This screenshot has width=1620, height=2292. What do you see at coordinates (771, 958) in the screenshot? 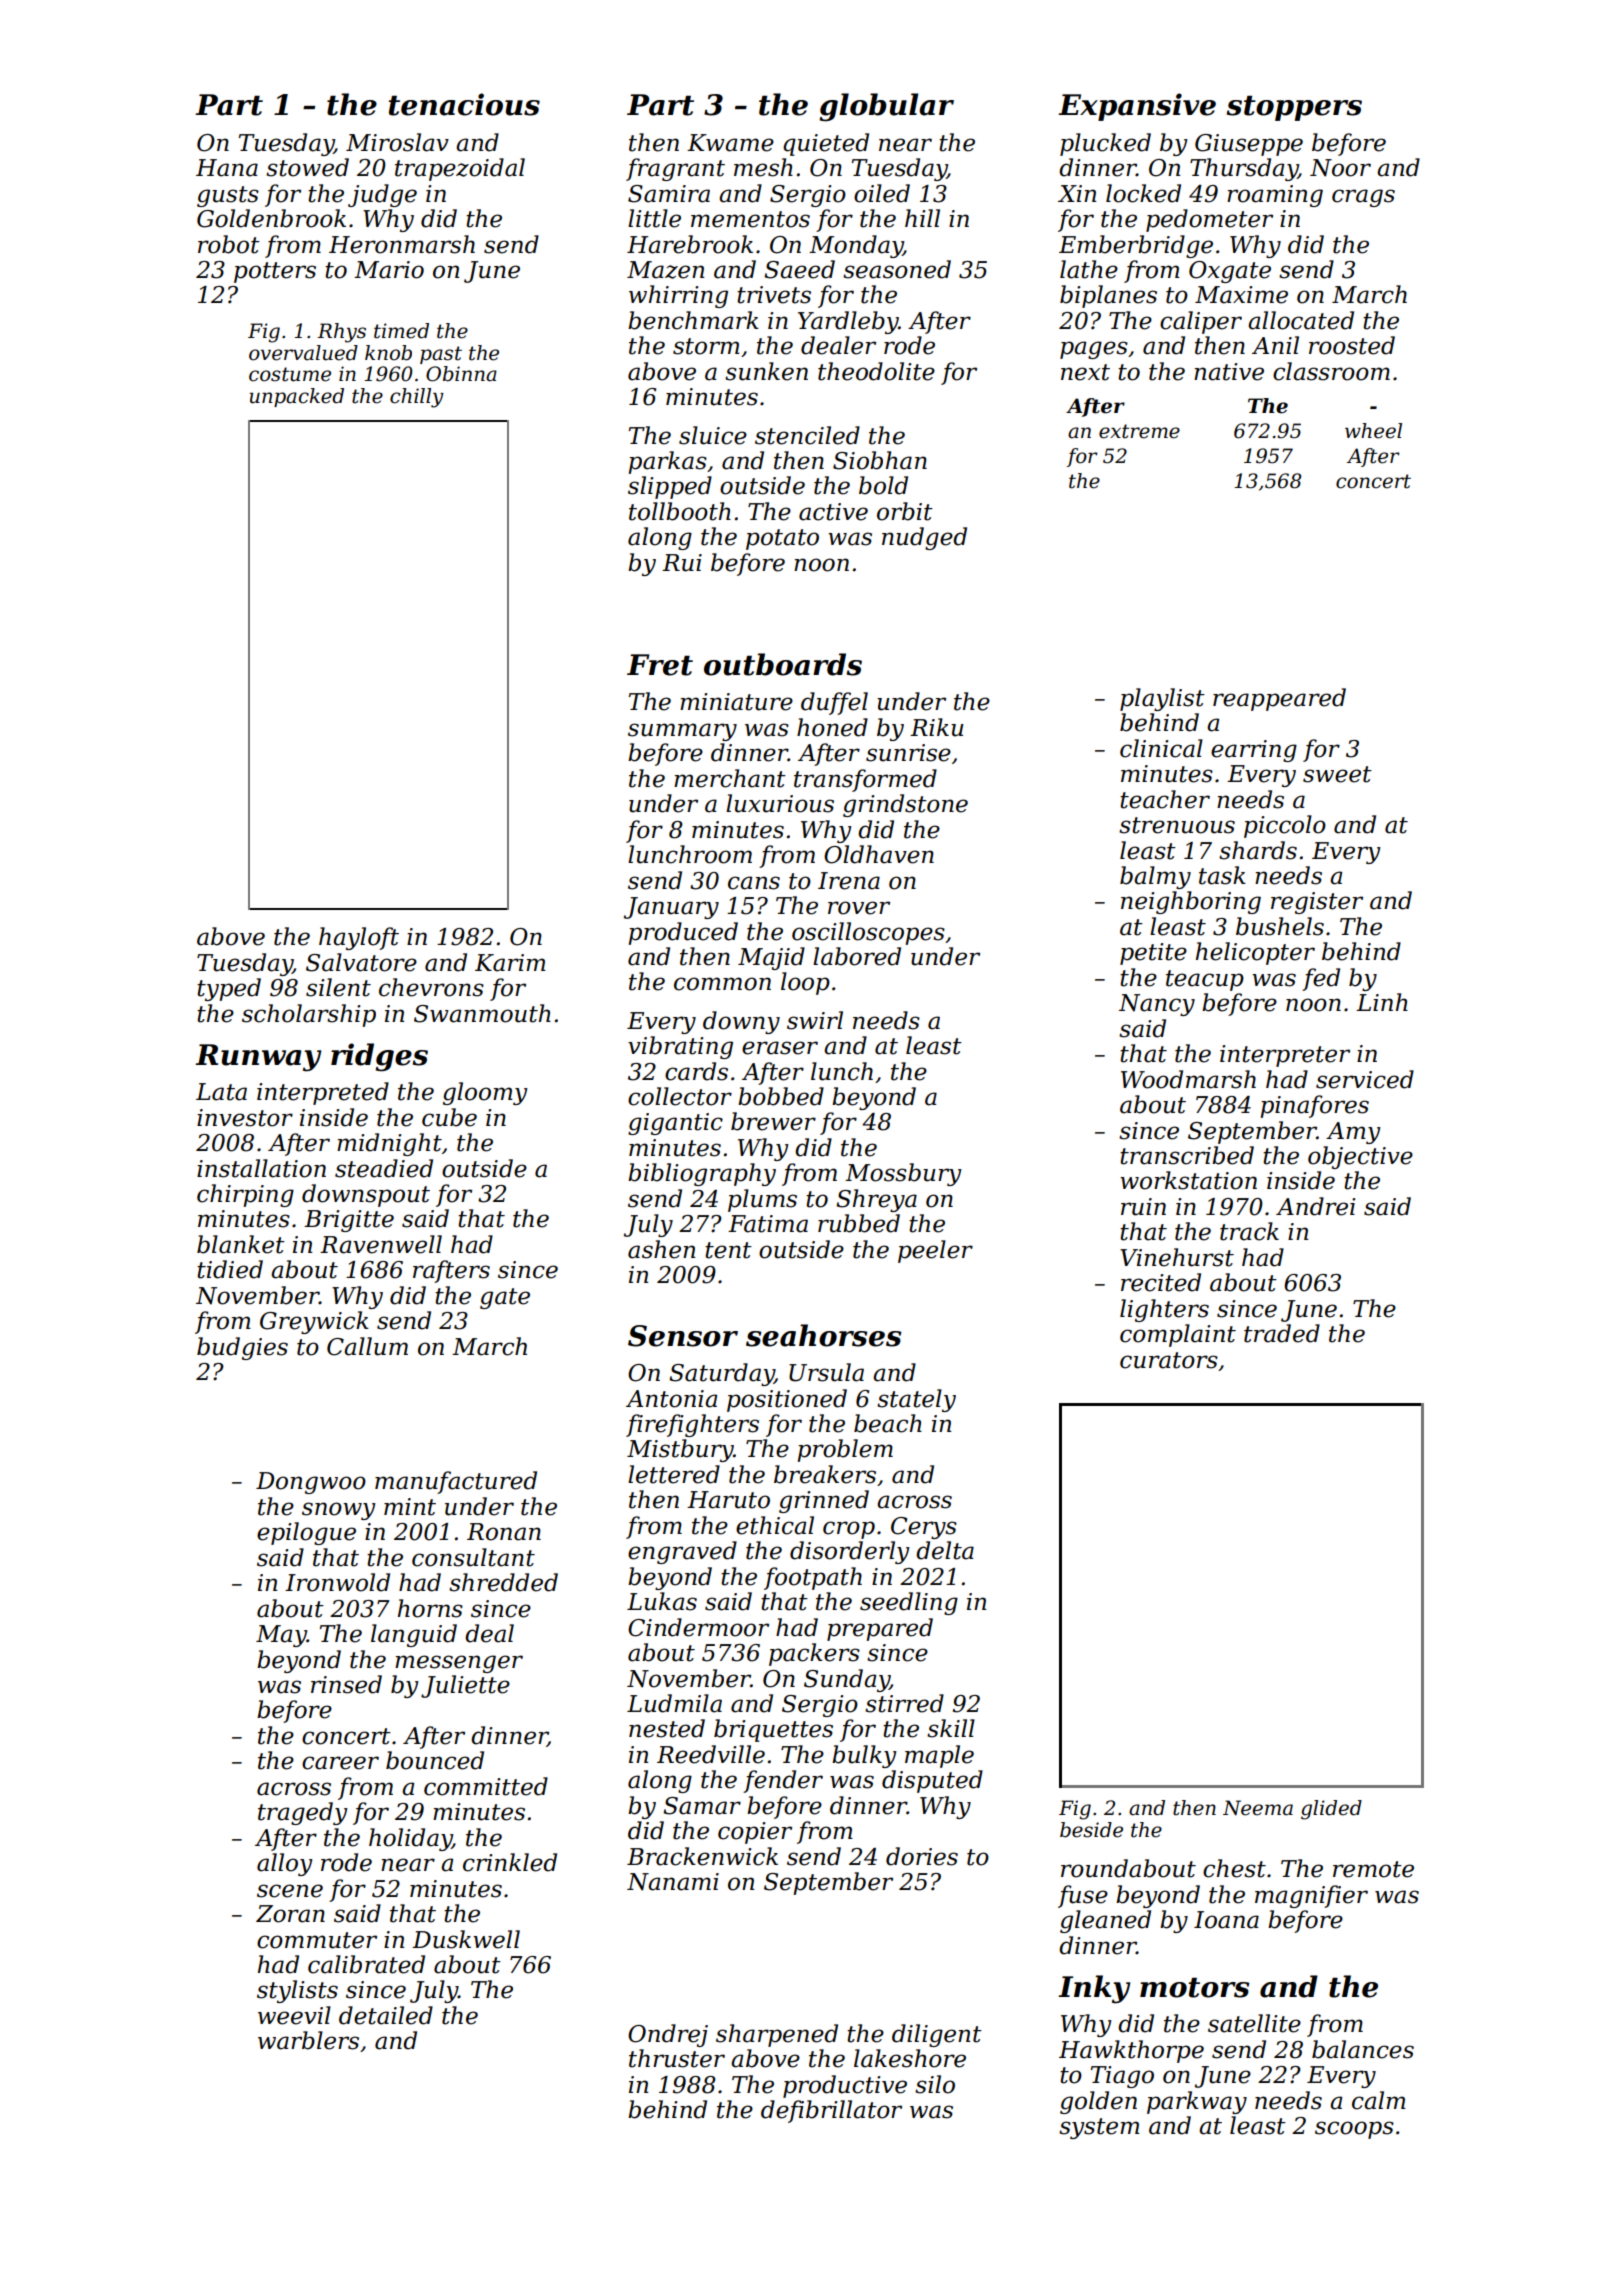
I see `Majid` at bounding box center [771, 958].
